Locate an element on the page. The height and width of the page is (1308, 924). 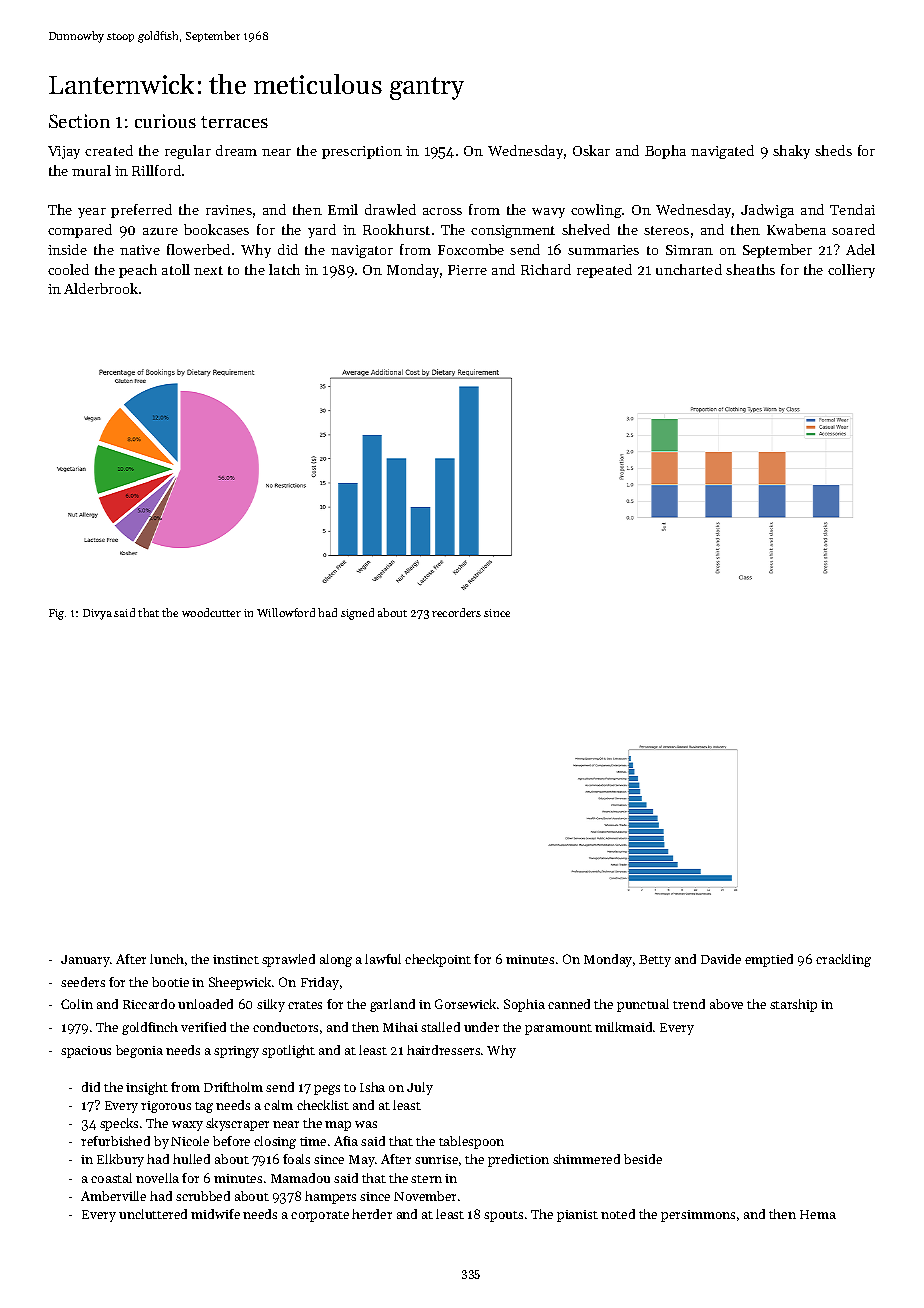
Bopha is located at coordinates (665, 152).
